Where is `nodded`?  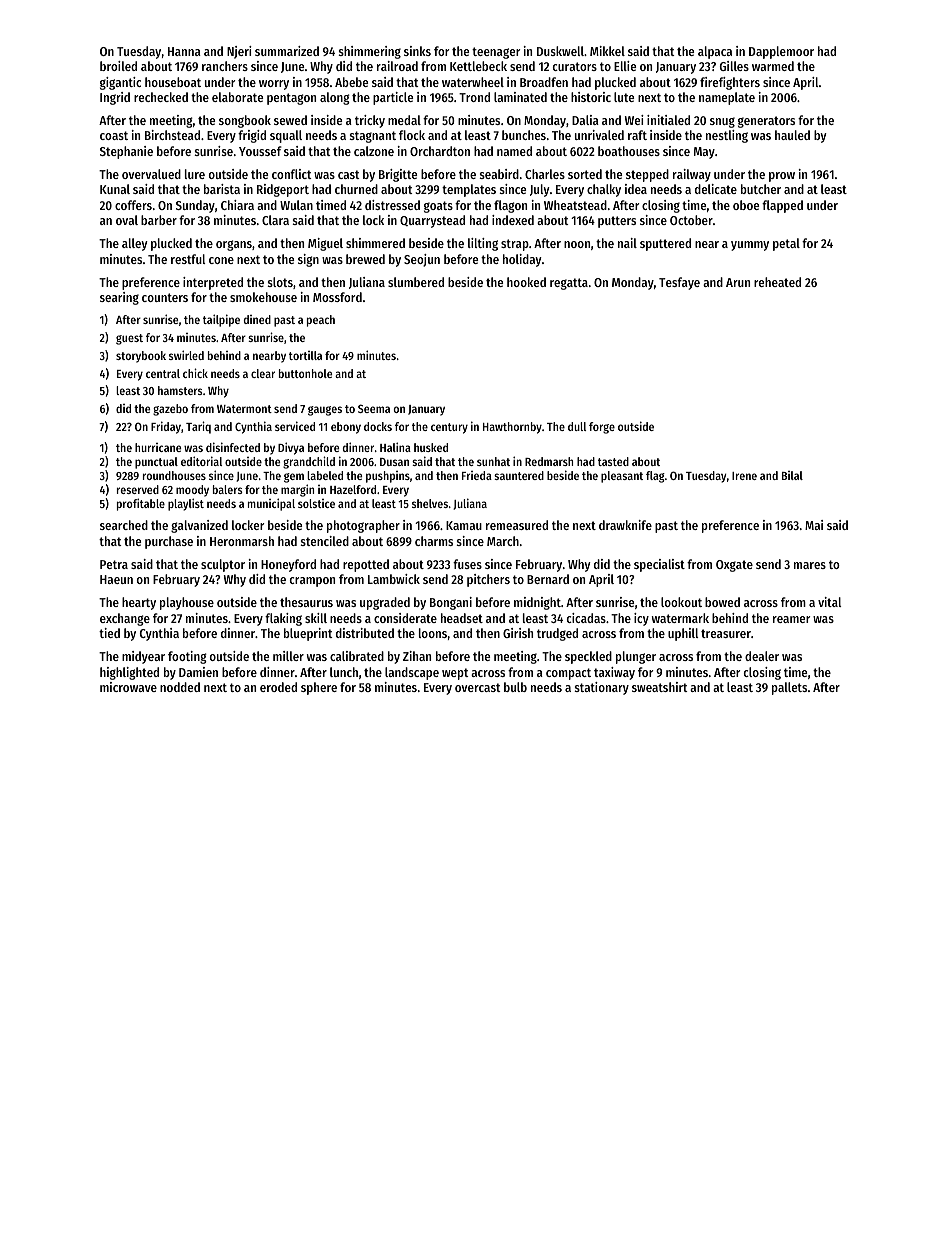
nodded is located at coordinates (180, 687).
